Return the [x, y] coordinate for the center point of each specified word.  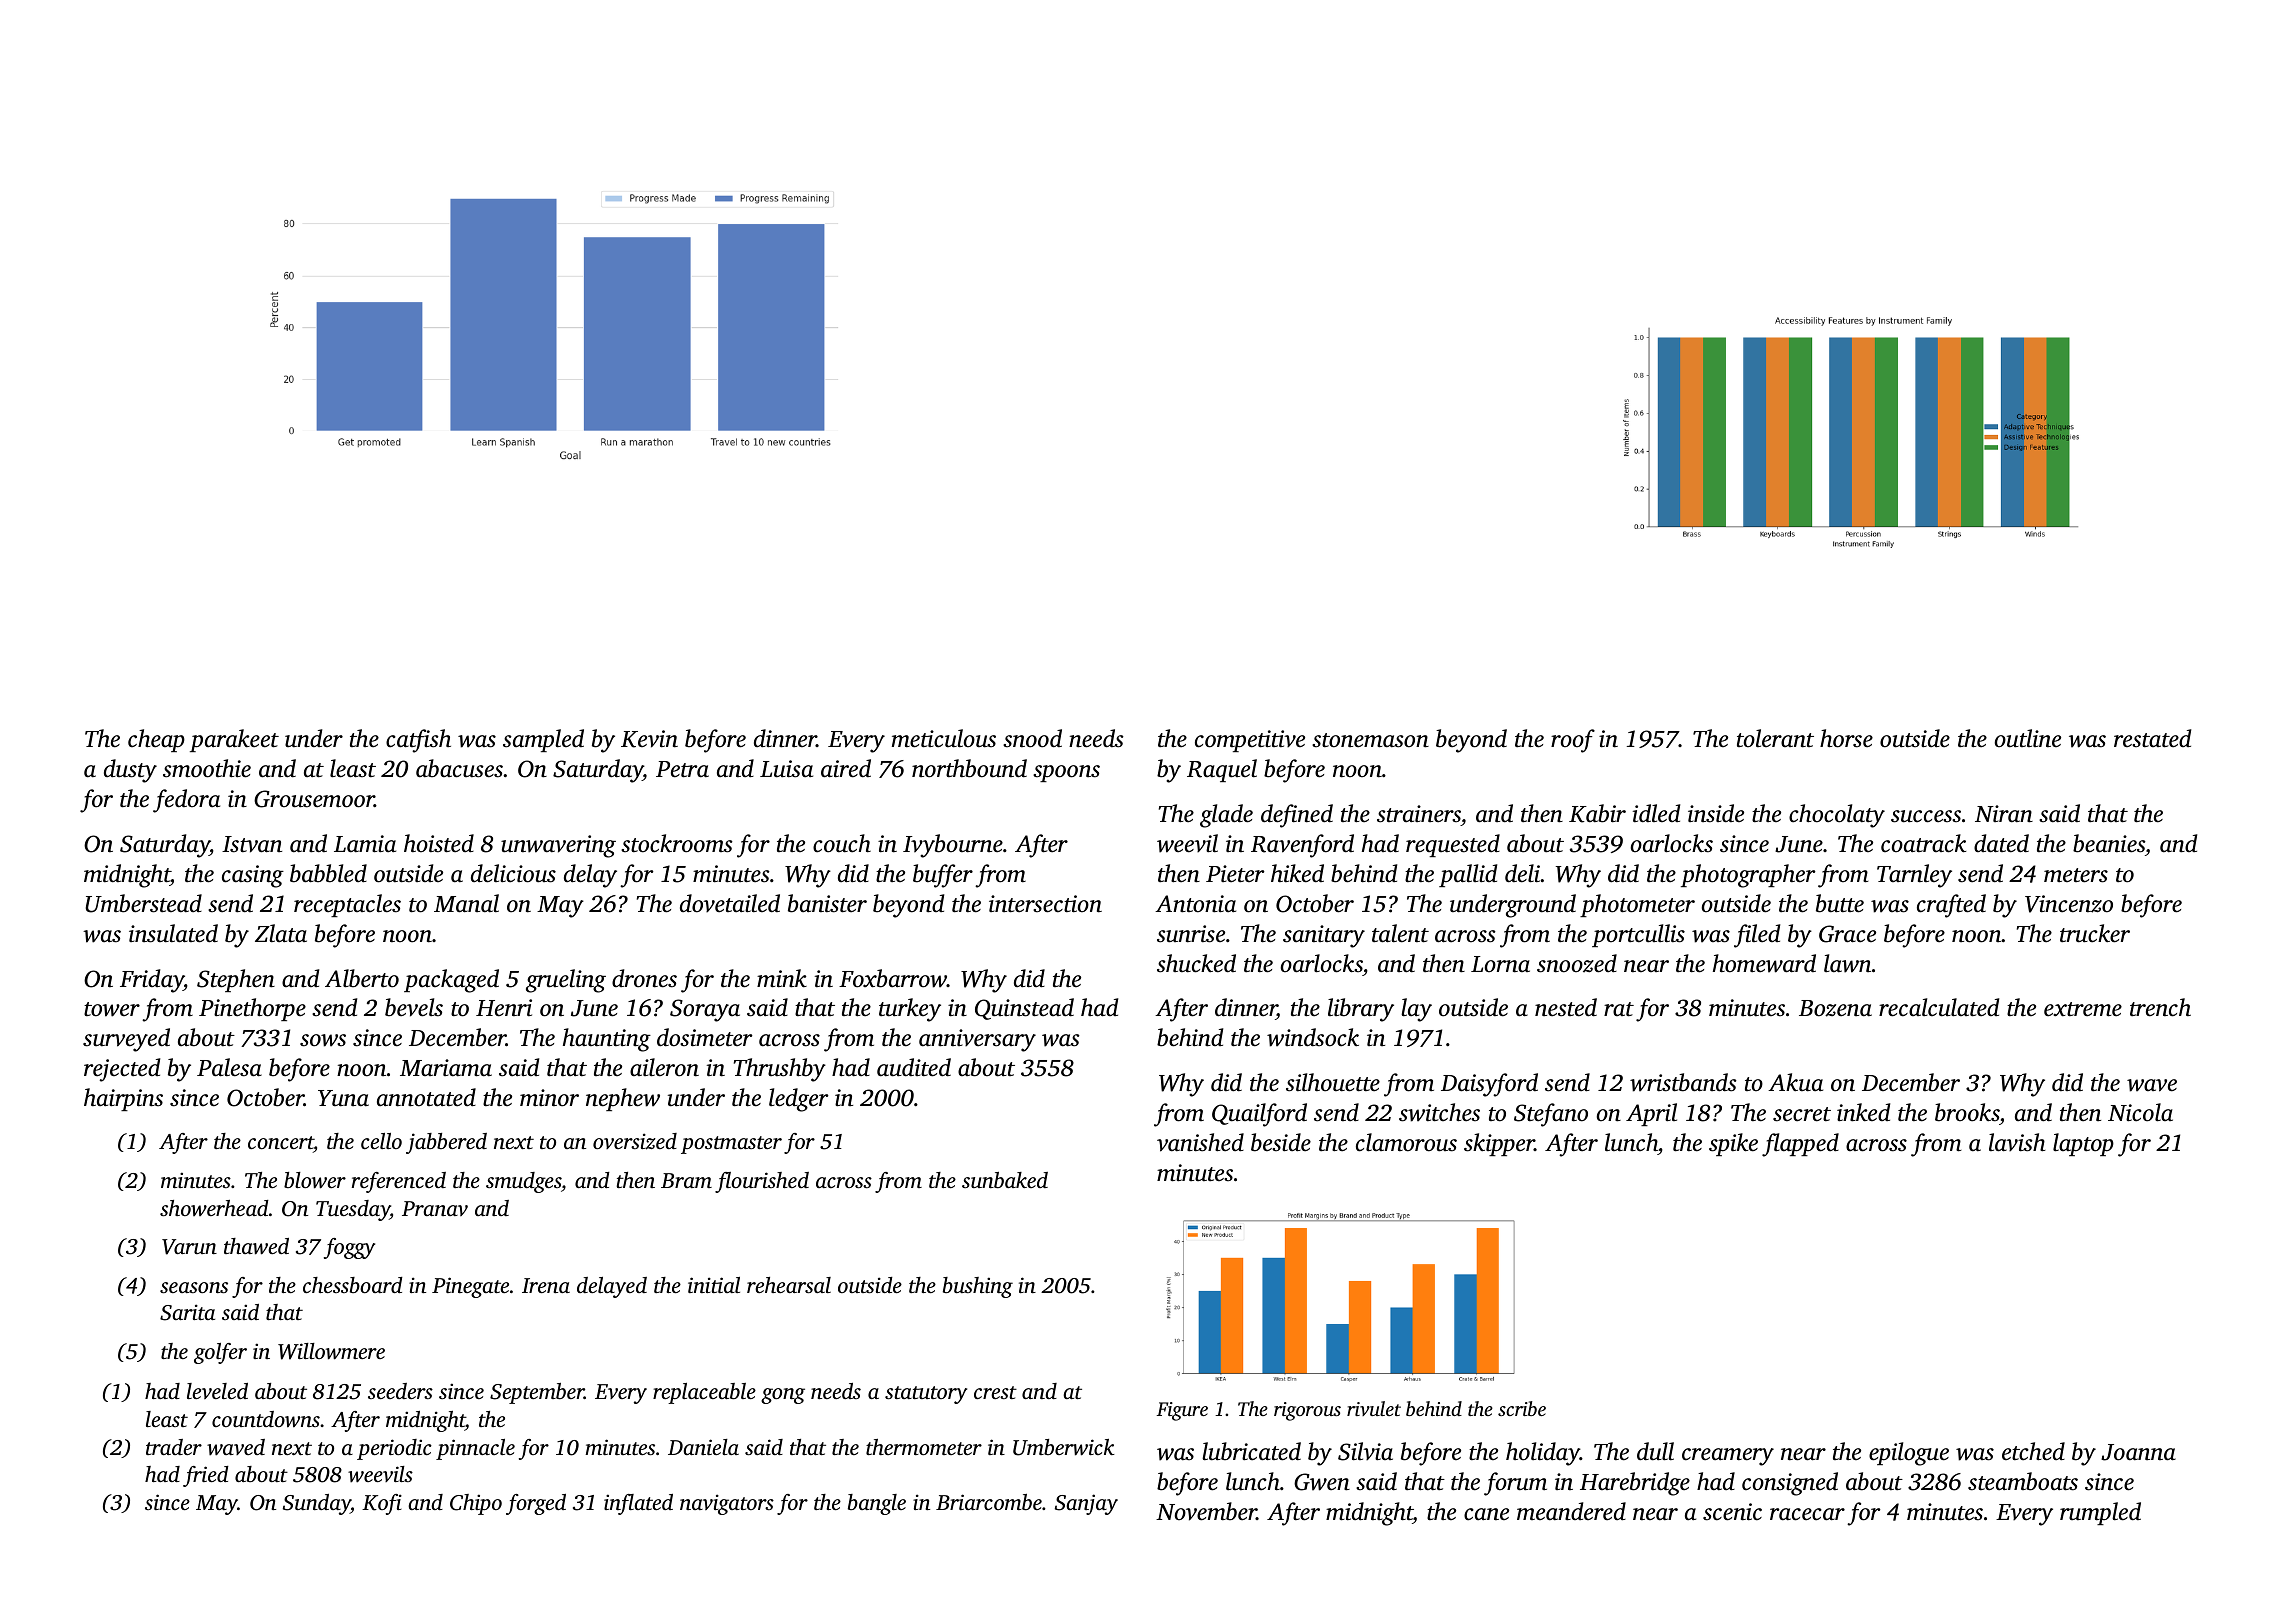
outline [2028, 738]
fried [206, 1476]
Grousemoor [314, 799]
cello [381, 1141]
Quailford [1259, 1115]
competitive [1250, 741]
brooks [1967, 1114]
